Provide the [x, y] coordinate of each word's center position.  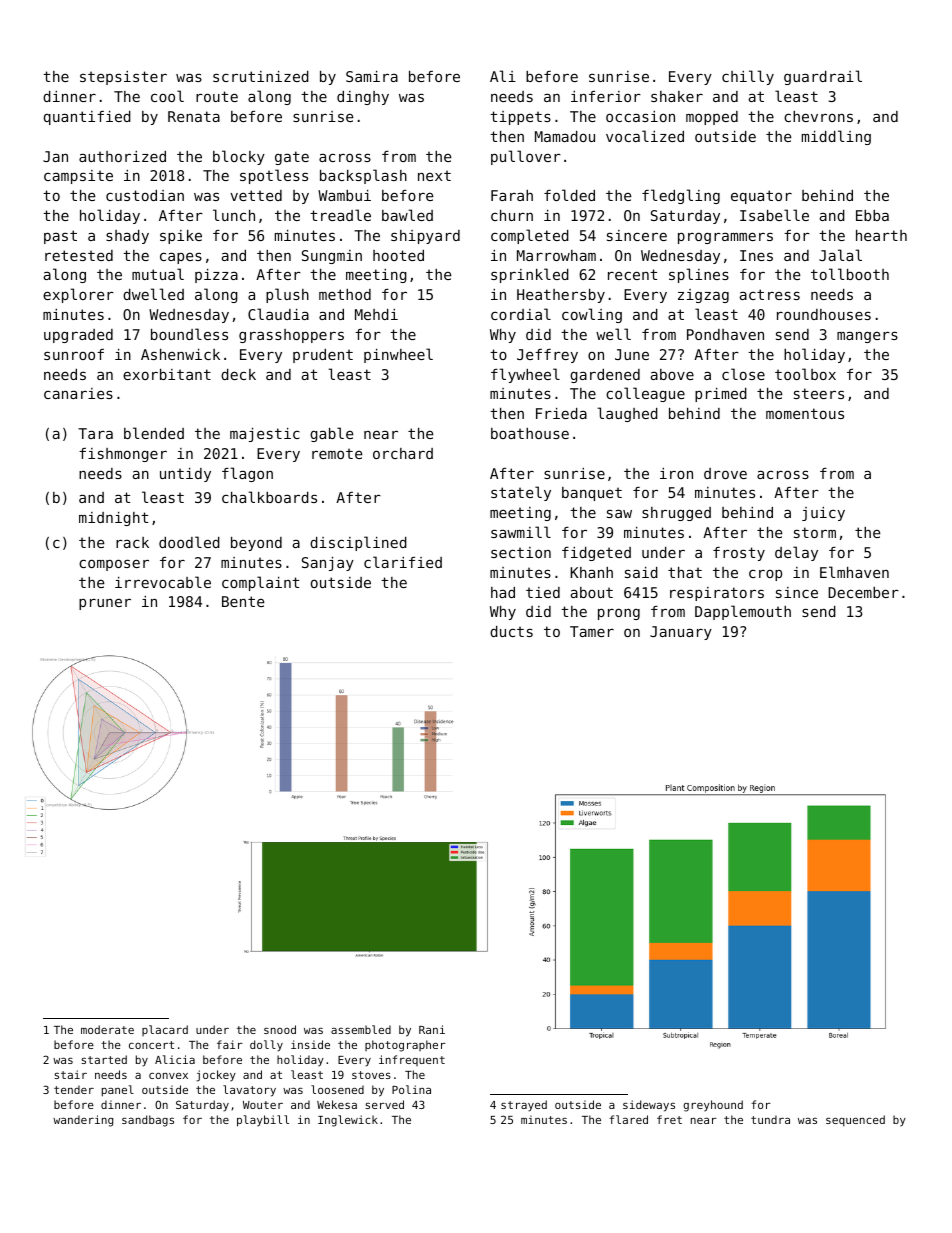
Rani [432, 1029]
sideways [649, 1106]
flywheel [525, 375]
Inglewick [348, 1121]
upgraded [78, 336]
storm [815, 532]
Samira [372, 76]
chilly [748, 77]
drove [725, 473]
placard [165, 1030]
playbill [263, 1121]
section [521, 552]
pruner [105, 604]
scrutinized [261, 76]
